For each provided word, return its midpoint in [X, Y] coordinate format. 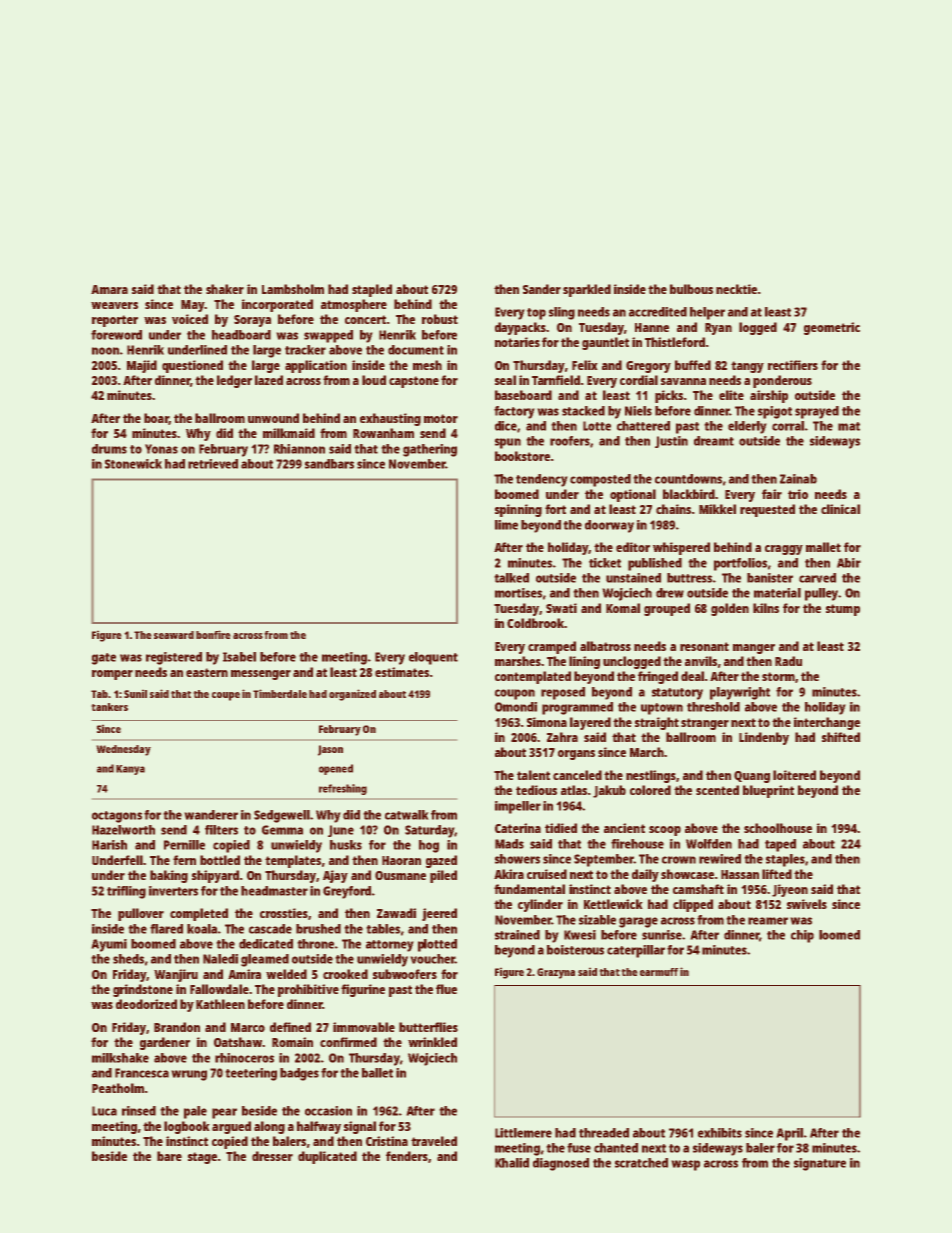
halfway [319, 1127]
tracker [305, 350]
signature [820, 1164]
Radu [788, 661]
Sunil [135, 694]
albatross [605, 646]
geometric [832, 328]
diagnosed [561, 1164]
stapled [372, 290]
